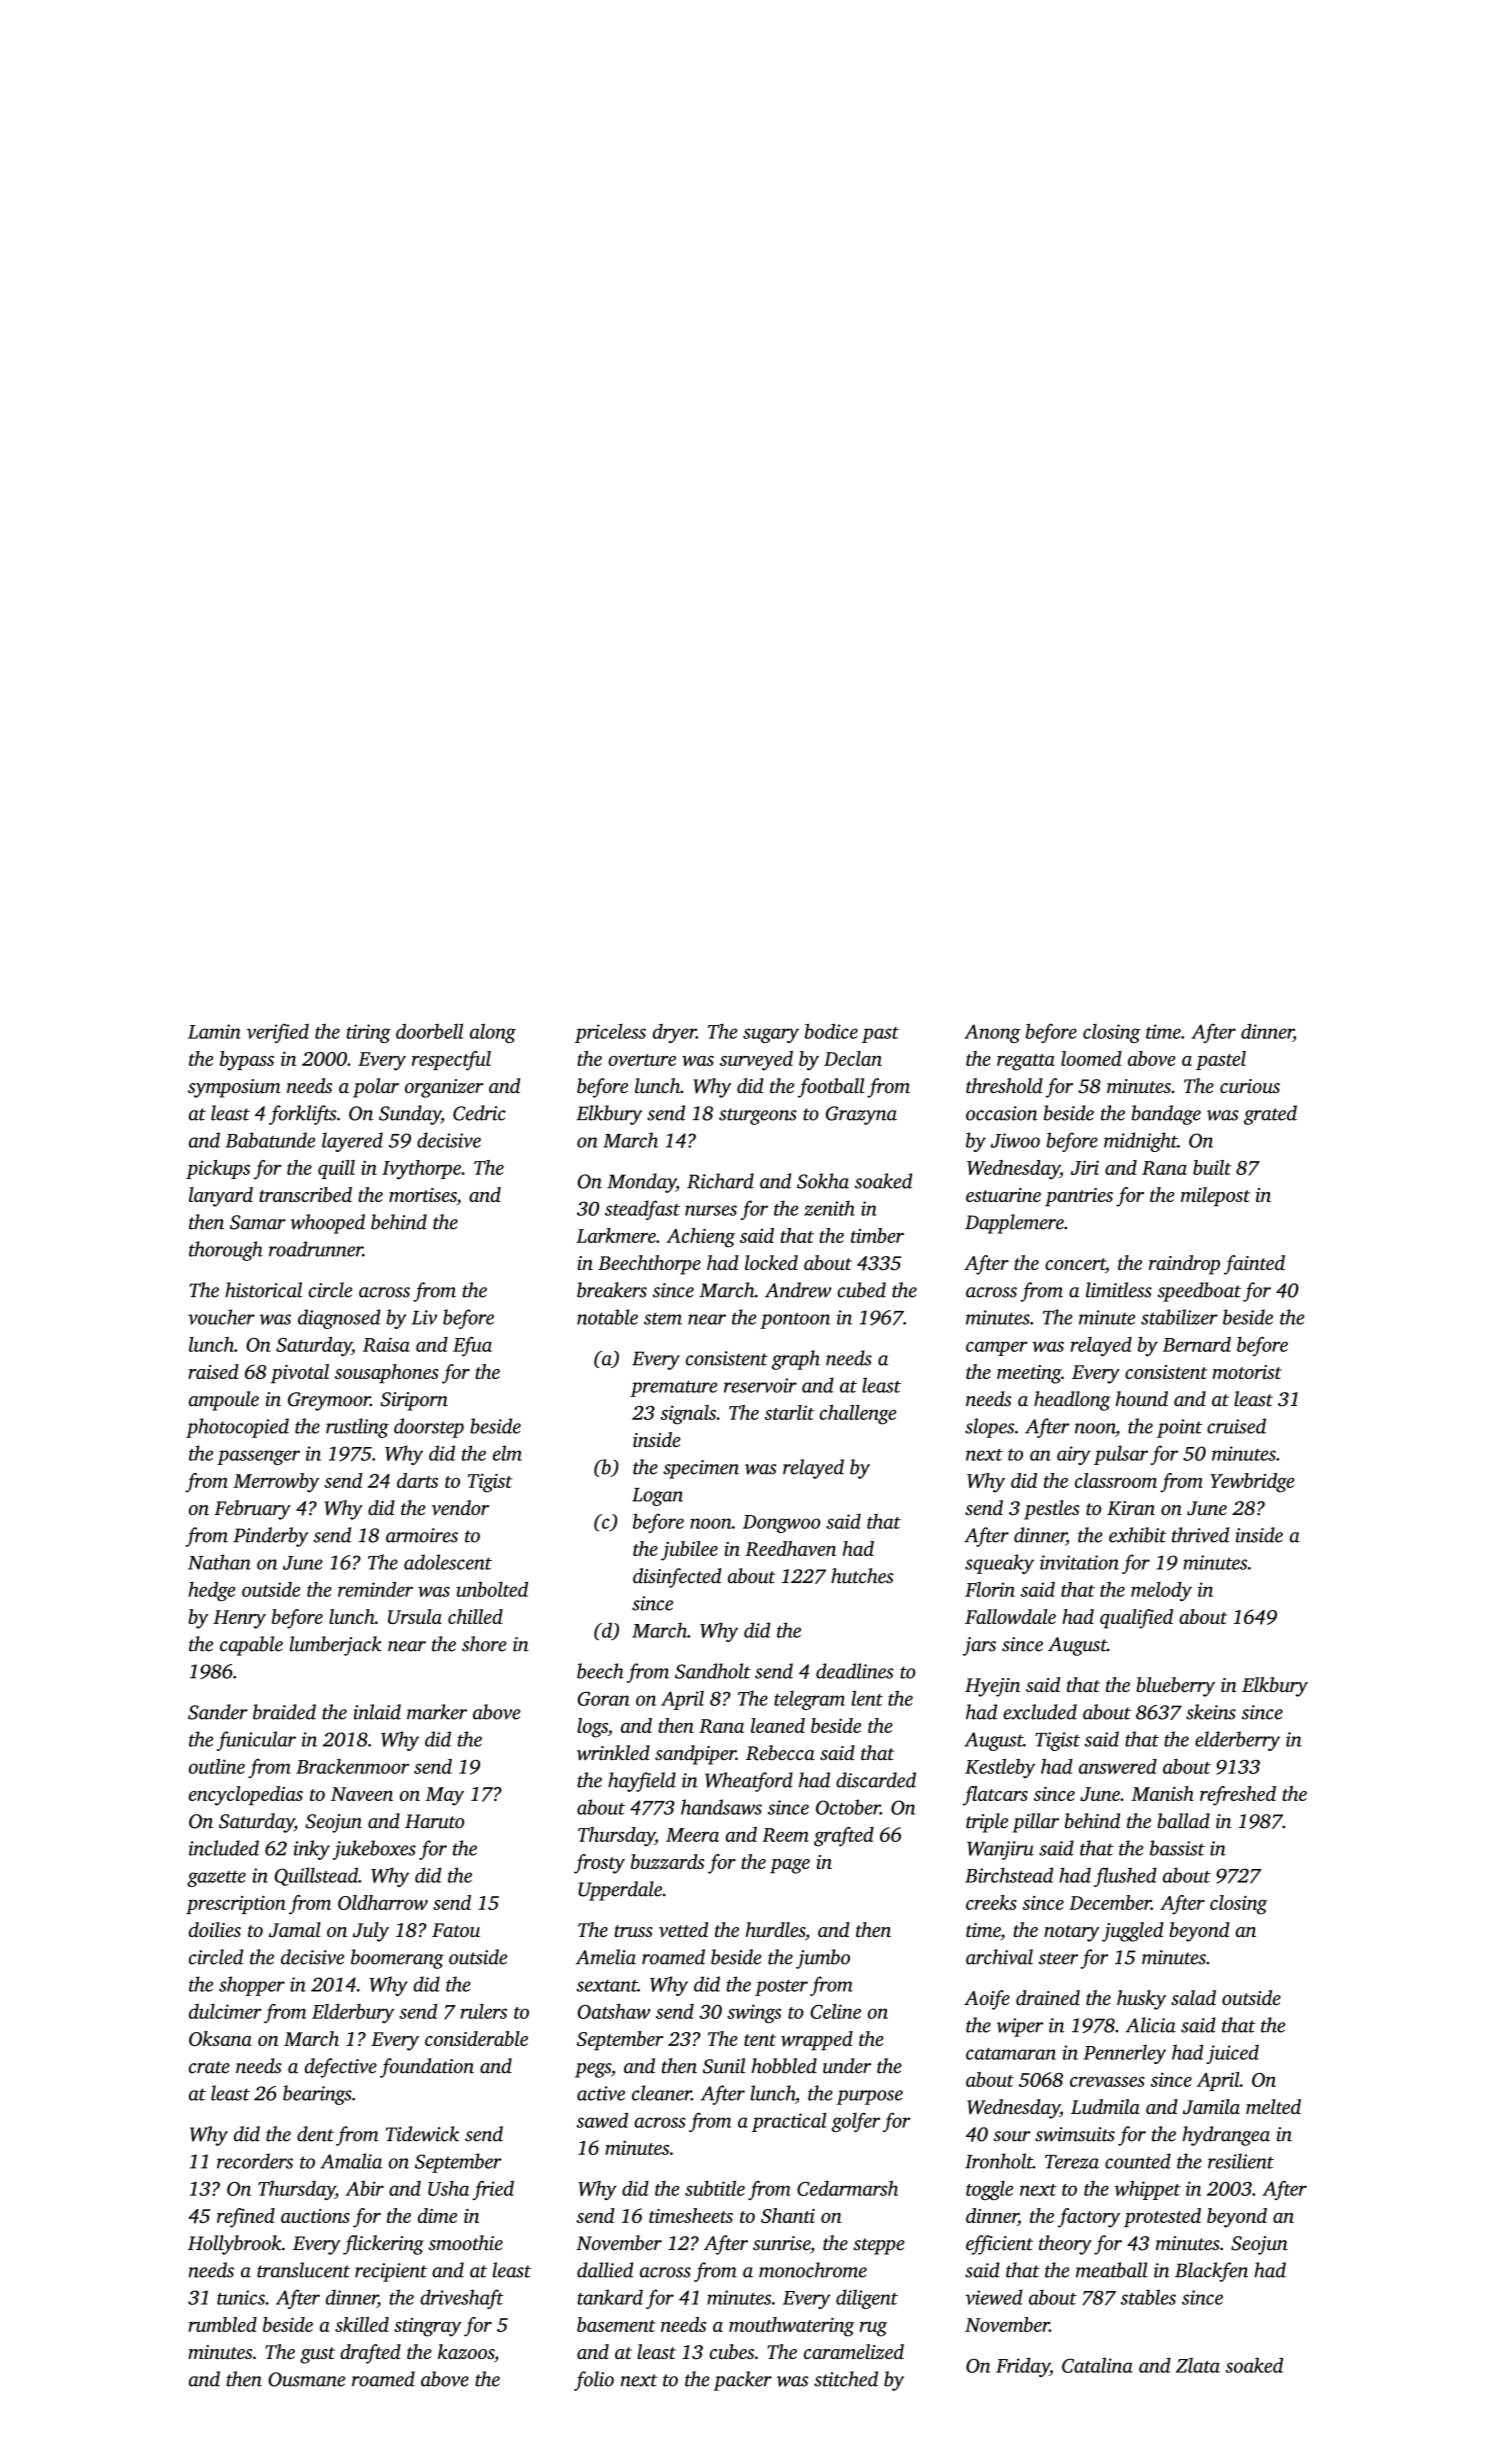 This screenshot has width=1496, height=2464. What do you see at coordinates (771, 1035) in the screenshot?
I see `sugary` at bounding box center [771, 1035].
